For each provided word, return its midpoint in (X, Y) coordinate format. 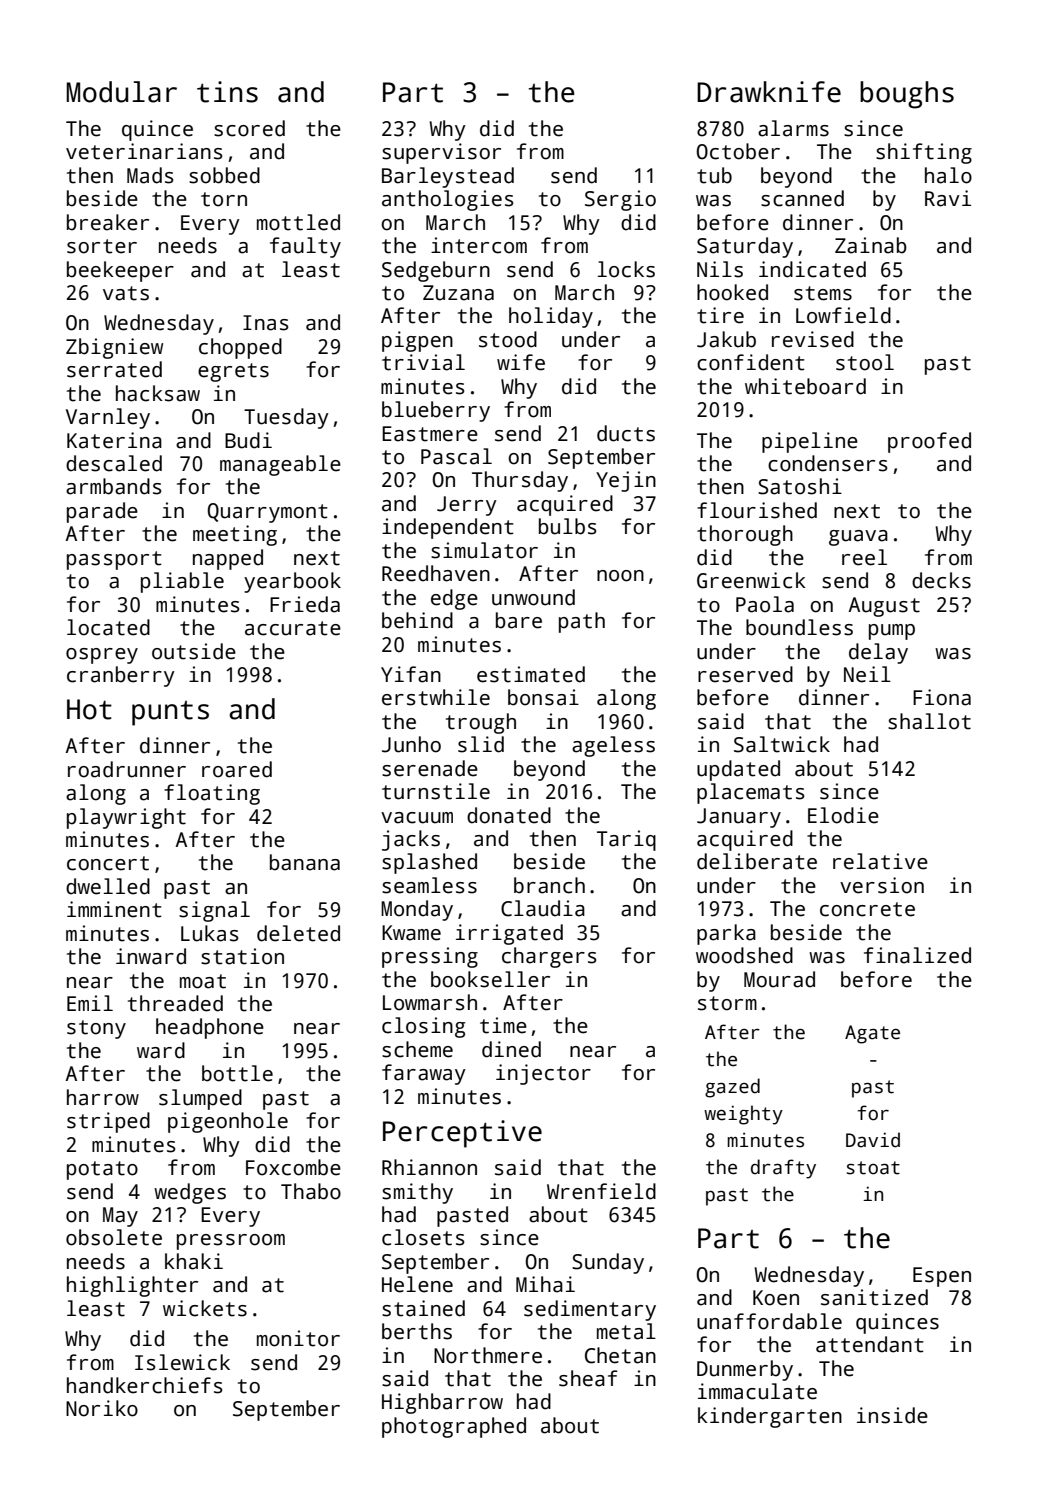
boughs (907, 95)
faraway (424, 1074)
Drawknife (769, 92)
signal (214, 911)
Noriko (102, 1408)
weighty (743, 1115)
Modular (121, 92)
